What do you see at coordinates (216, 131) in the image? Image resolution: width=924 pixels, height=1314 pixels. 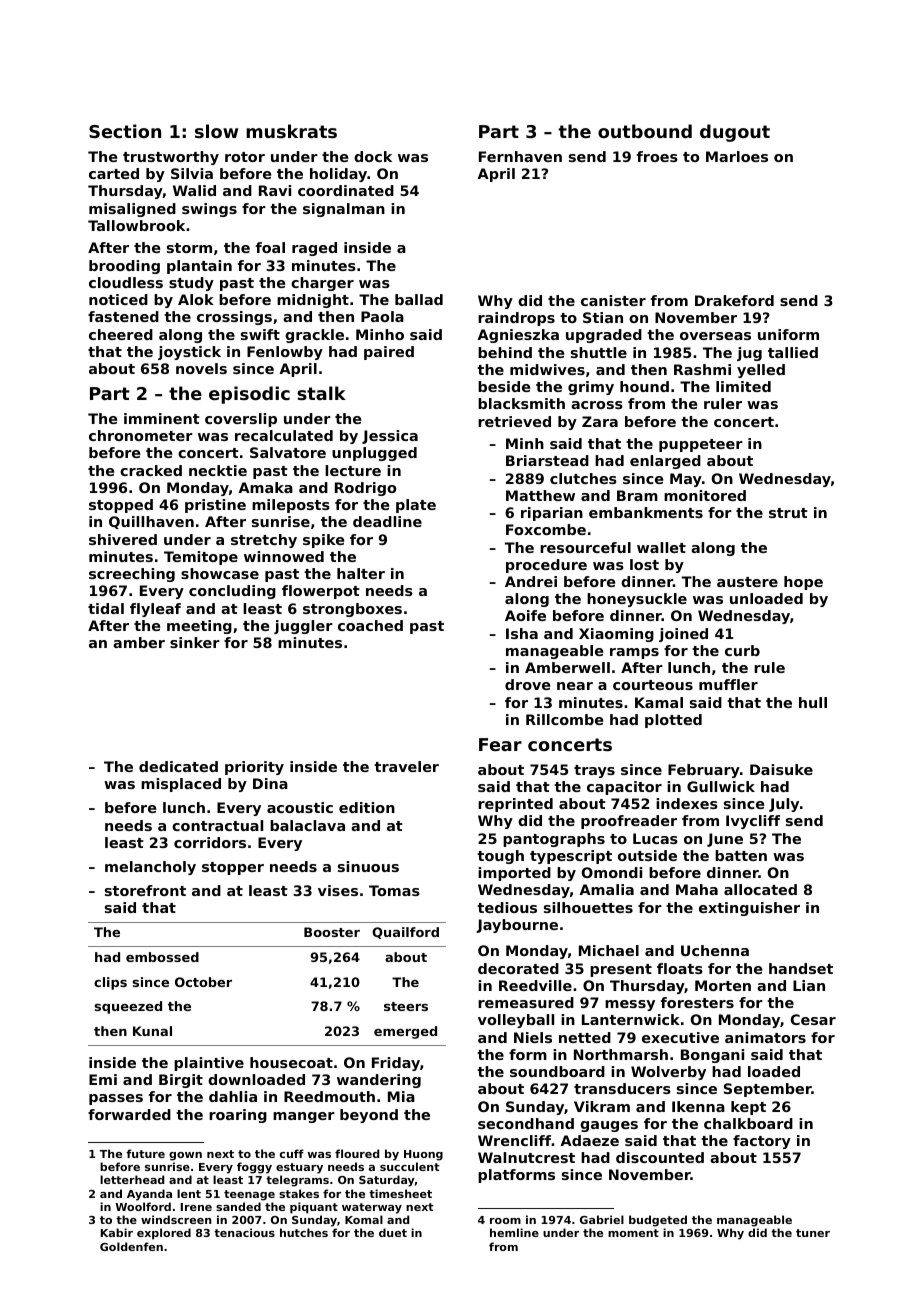 I see `slow` at bounding box center [216, 131].
